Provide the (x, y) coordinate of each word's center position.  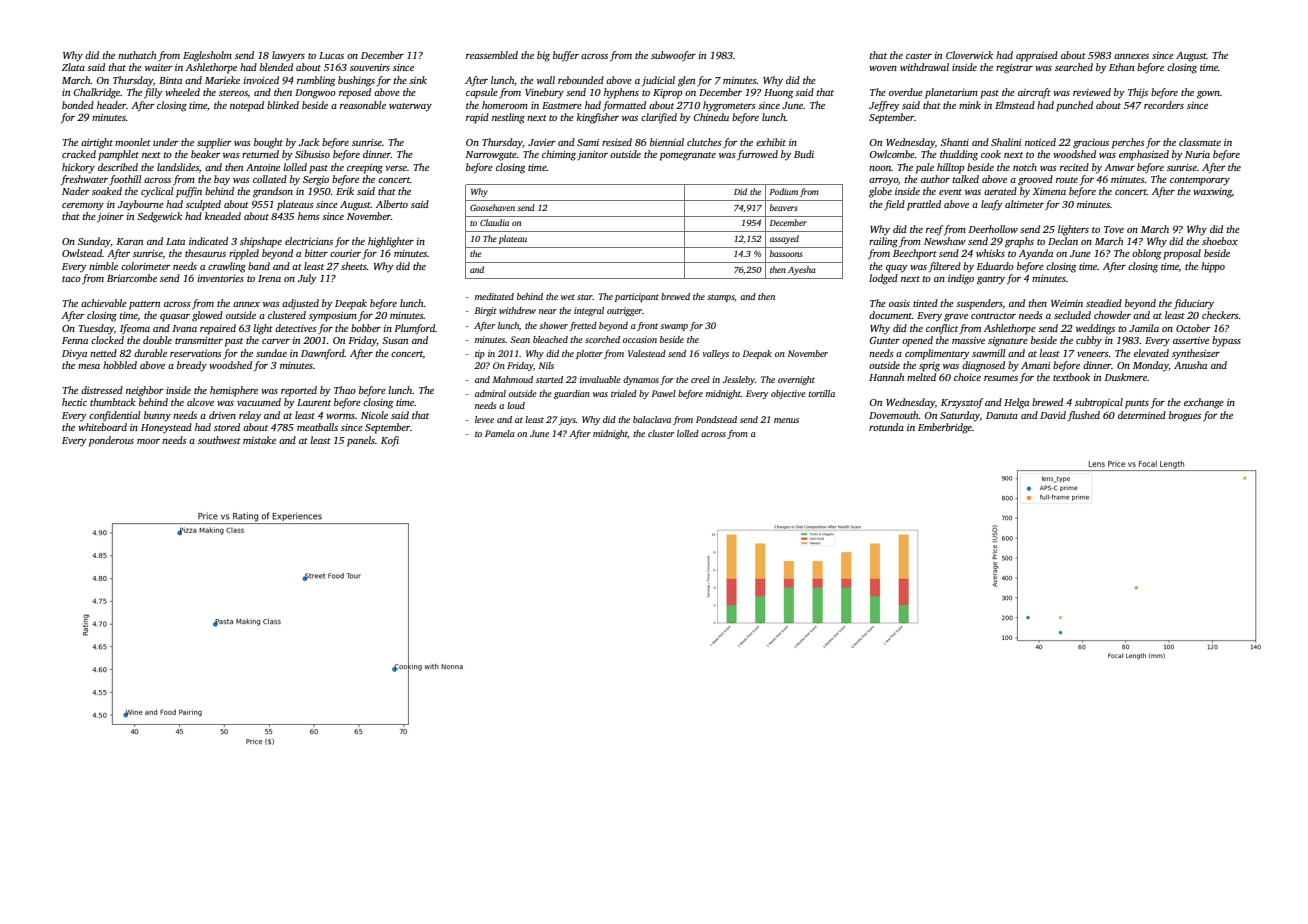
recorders (1164, 105)
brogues (1185, 416)
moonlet (133, 142)
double (157, 340)
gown (1208, 95)
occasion (640, 339)
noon (880, 168)
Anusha (1190, 365)
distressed (102, 390)
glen (686, 81)
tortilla (821, 393)
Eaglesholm (207, 56)
